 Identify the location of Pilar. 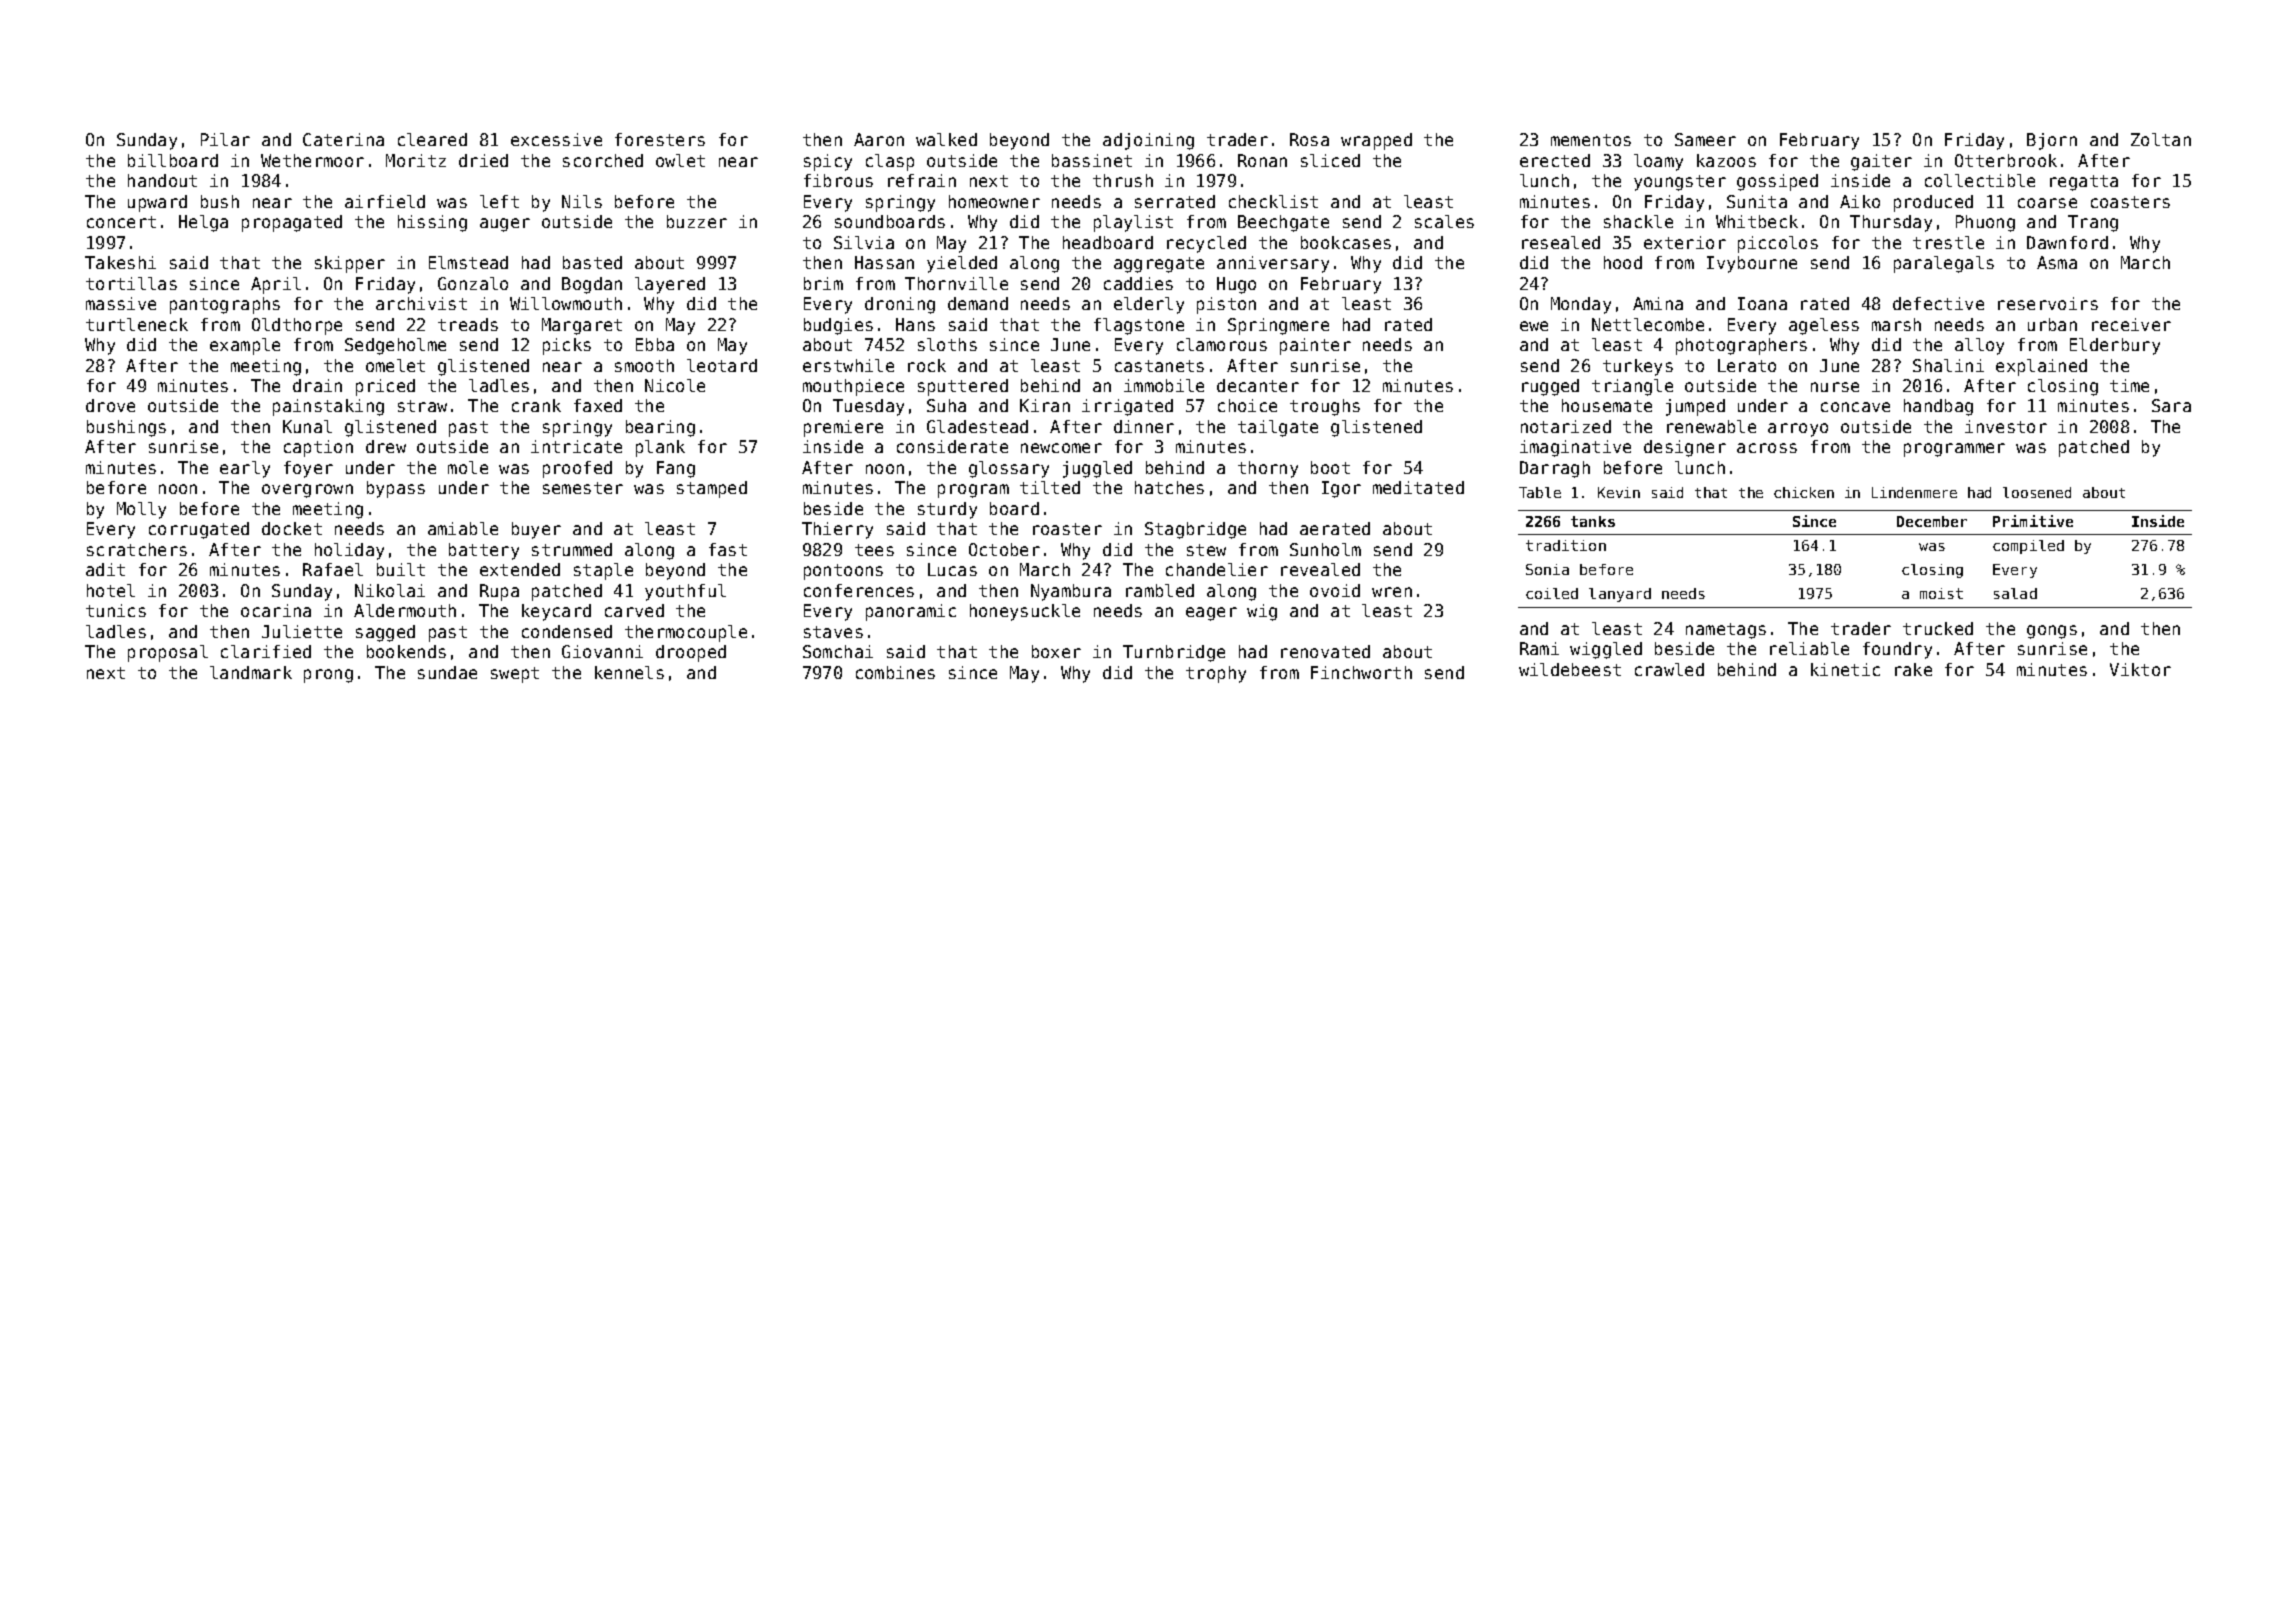
(225, 139).
